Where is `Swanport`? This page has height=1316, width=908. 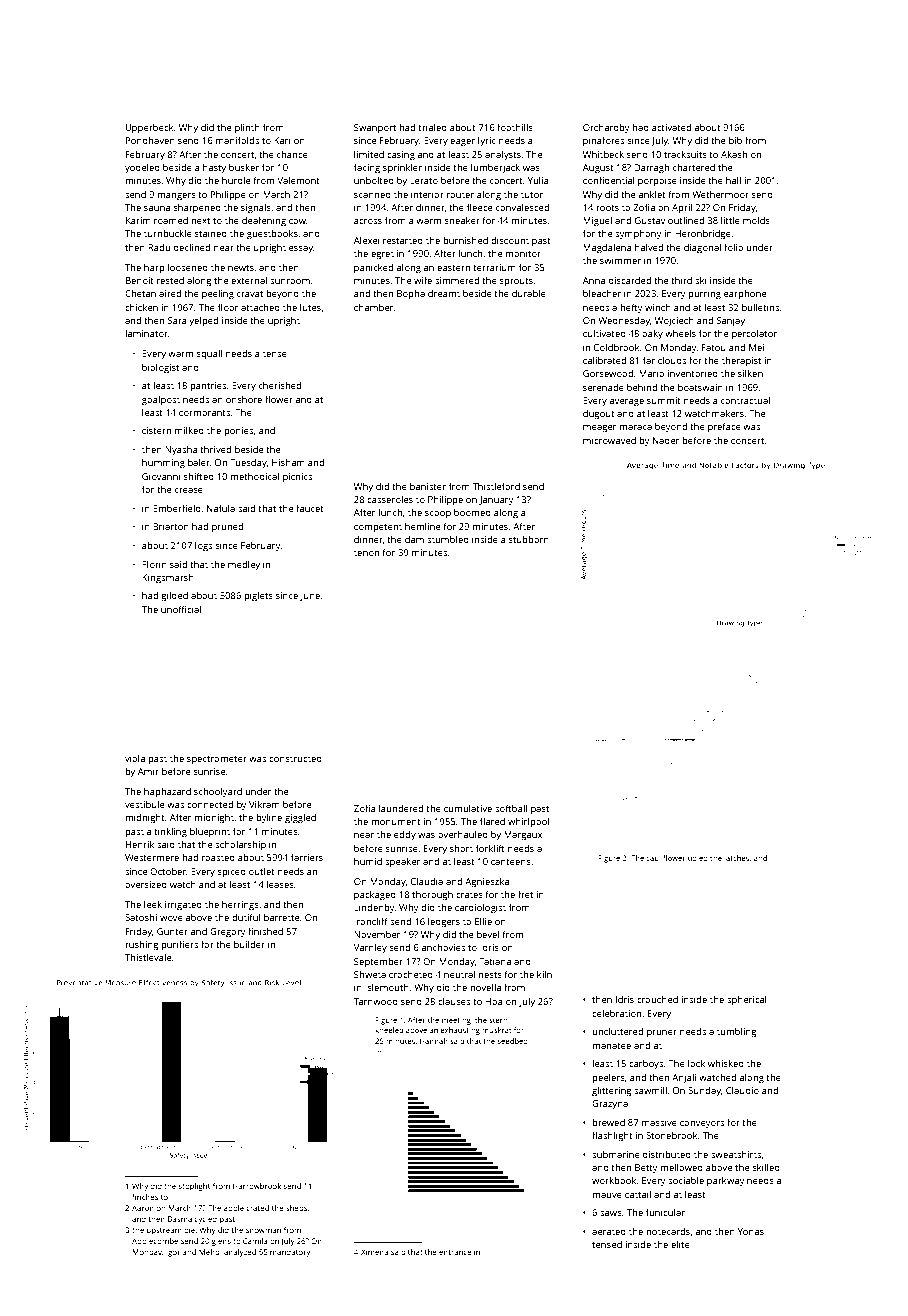 Swanport is located at coordinates (375, 128).
